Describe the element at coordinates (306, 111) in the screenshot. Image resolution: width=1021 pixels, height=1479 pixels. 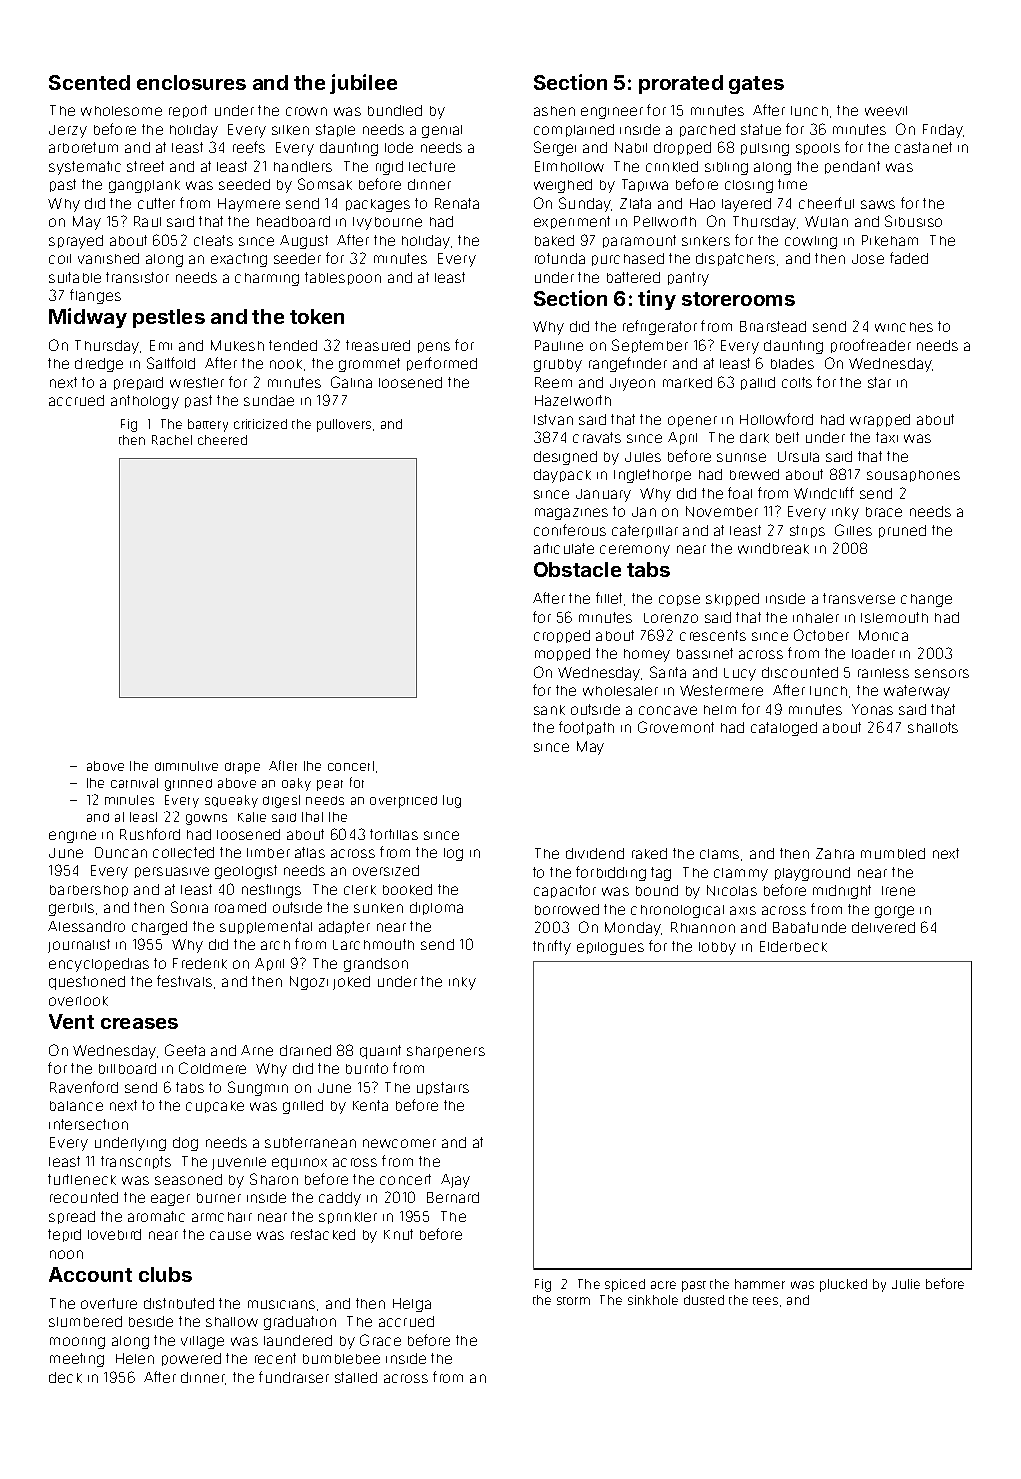
I see `crown` at that location.
